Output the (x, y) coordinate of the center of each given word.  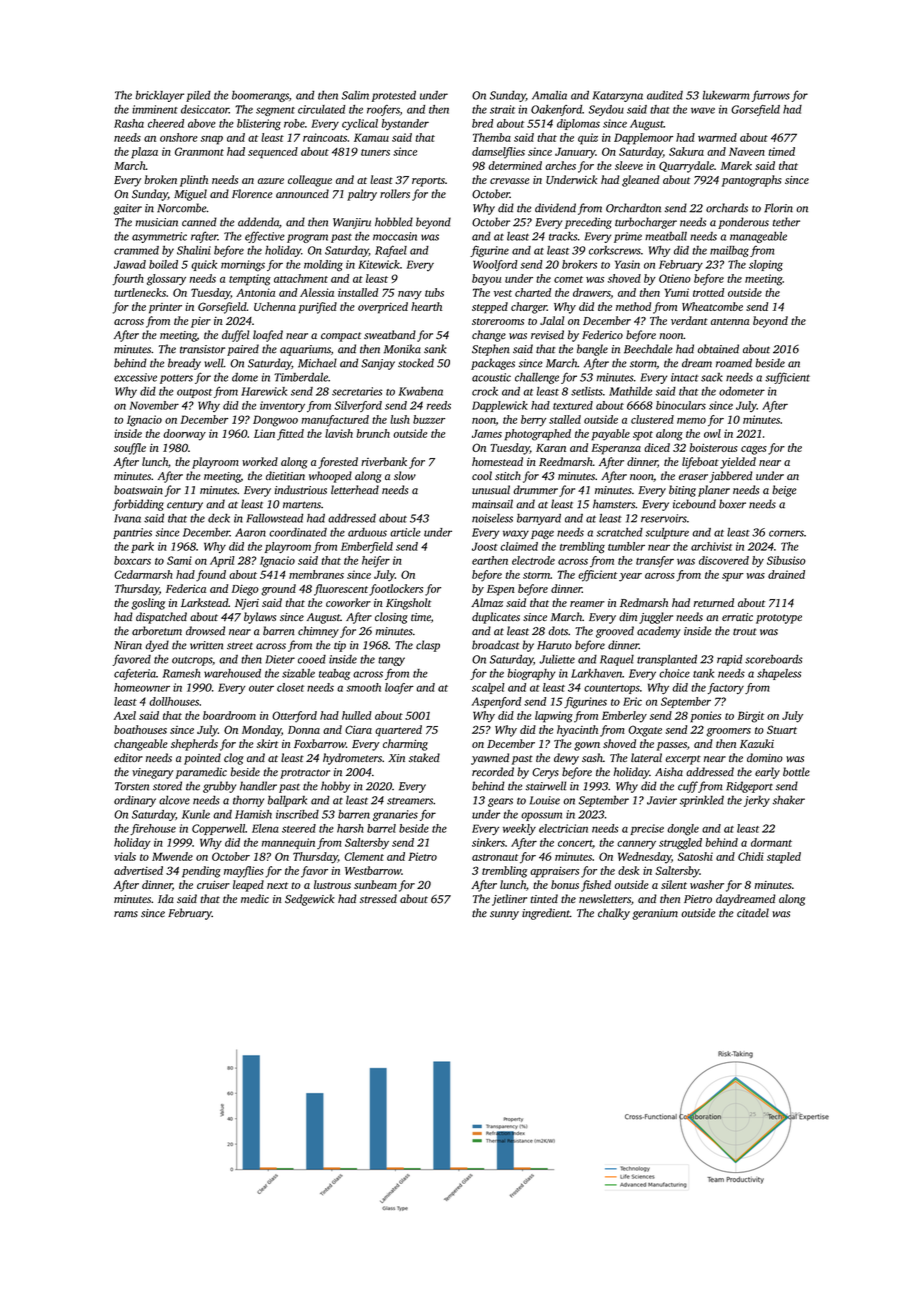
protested (394, 96)
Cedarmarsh (143, 574)
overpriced (383, 308)
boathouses (140, 729)
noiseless (492, 518)
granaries (395, 815)
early (767, 773)
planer (714, 491)
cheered (166, 123)
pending (201, 872)
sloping (766, 266)
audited (665, 95)
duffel (235, 336)
